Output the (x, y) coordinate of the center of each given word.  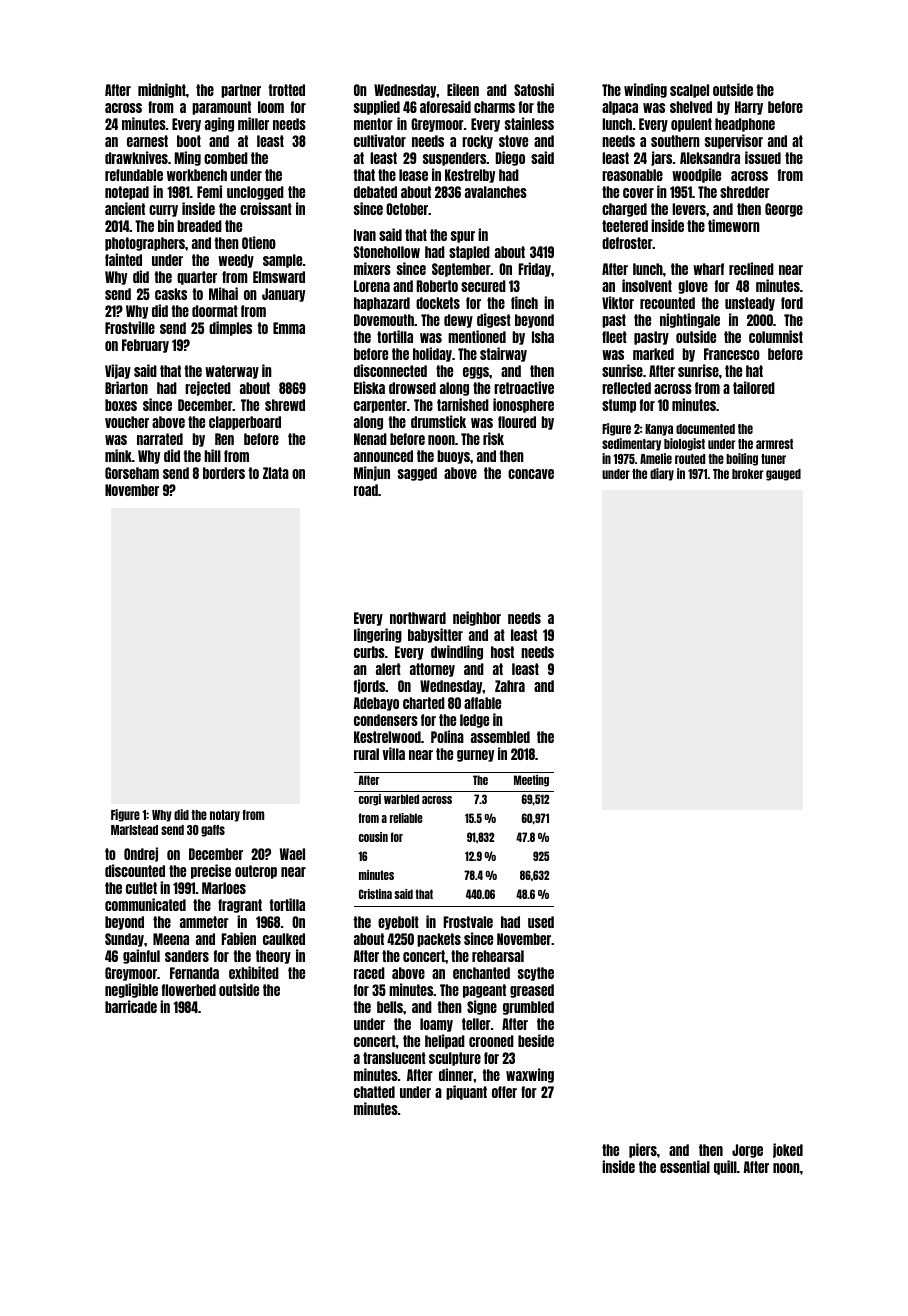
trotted (286, 90)
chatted (374, 1092)
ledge (474, 721)
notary (225, 816)
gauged (783, 475)
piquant (466, 1092)
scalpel (689, 91)
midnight (162, 90)
